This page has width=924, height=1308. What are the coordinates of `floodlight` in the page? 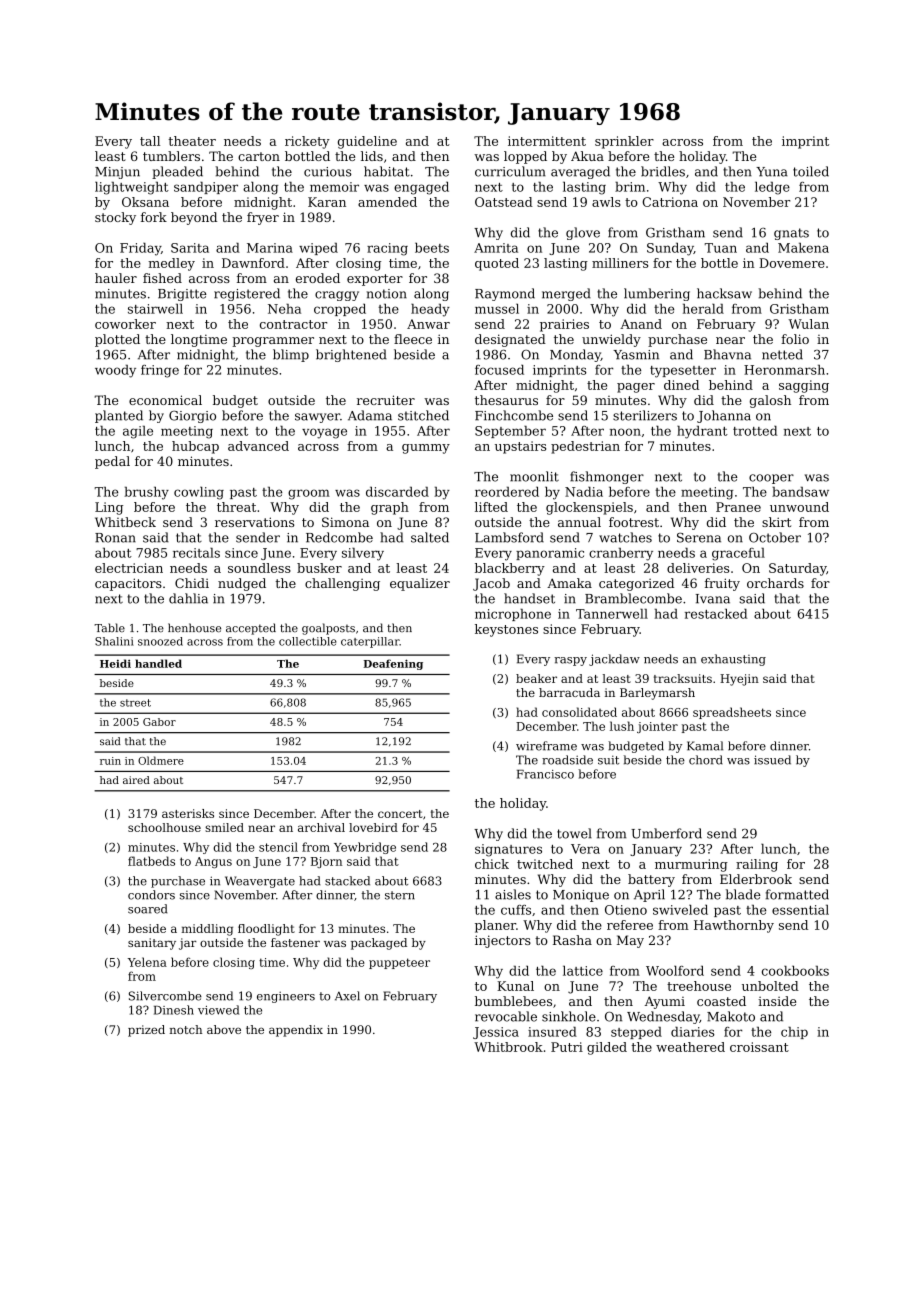 It's located at (266, 930).
